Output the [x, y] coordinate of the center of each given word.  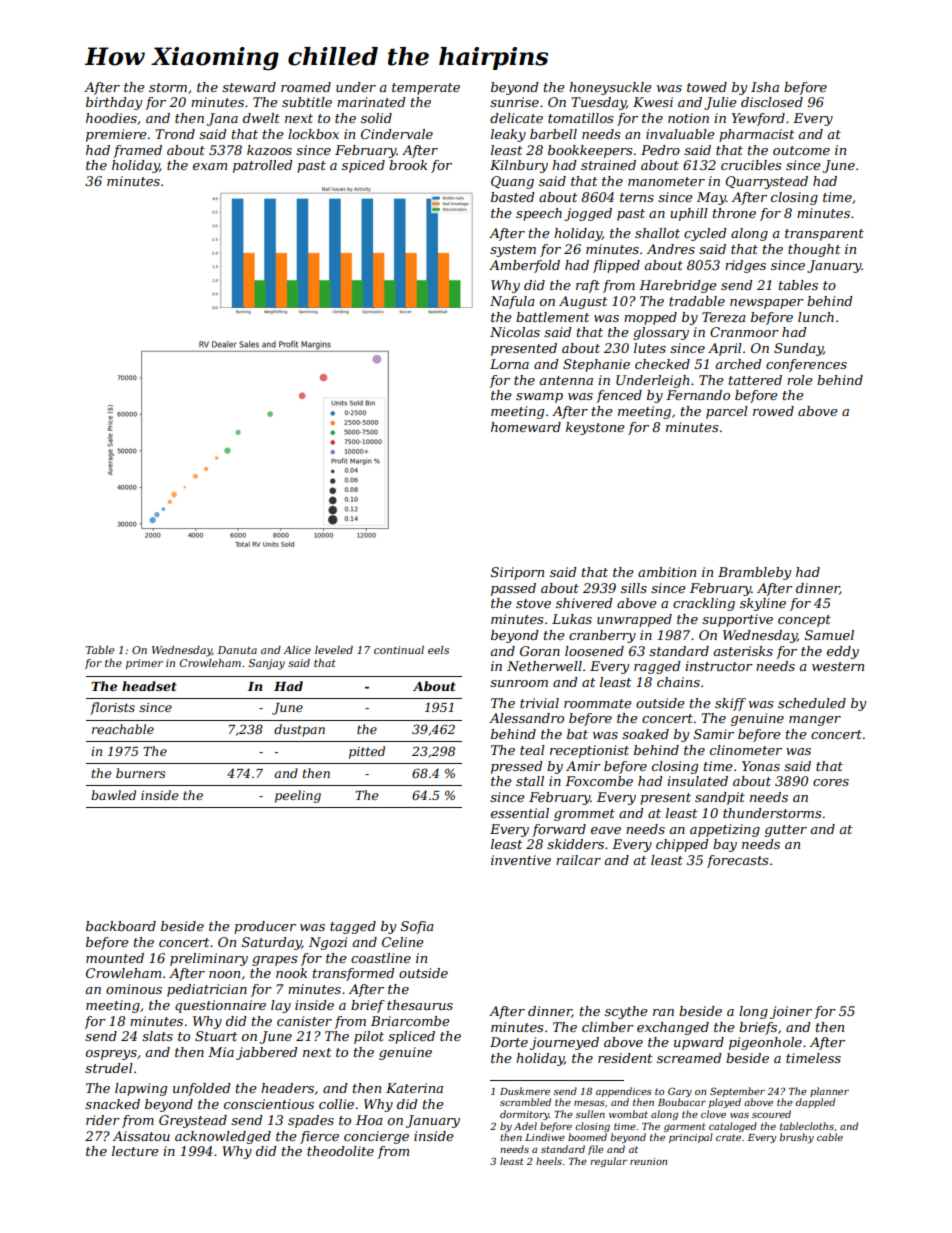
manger [815, 721]
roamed [306, 87]
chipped [682, 845]
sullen [590, 1114]
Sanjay [266, 664]
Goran [540, 651]
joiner [791, 1012]
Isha [765, 87]
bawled [113, 795]
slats [157, 1036]
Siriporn [517, 573]
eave [606, 830]
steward [249, 87]
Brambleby [754, 573]
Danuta [237, 650]
